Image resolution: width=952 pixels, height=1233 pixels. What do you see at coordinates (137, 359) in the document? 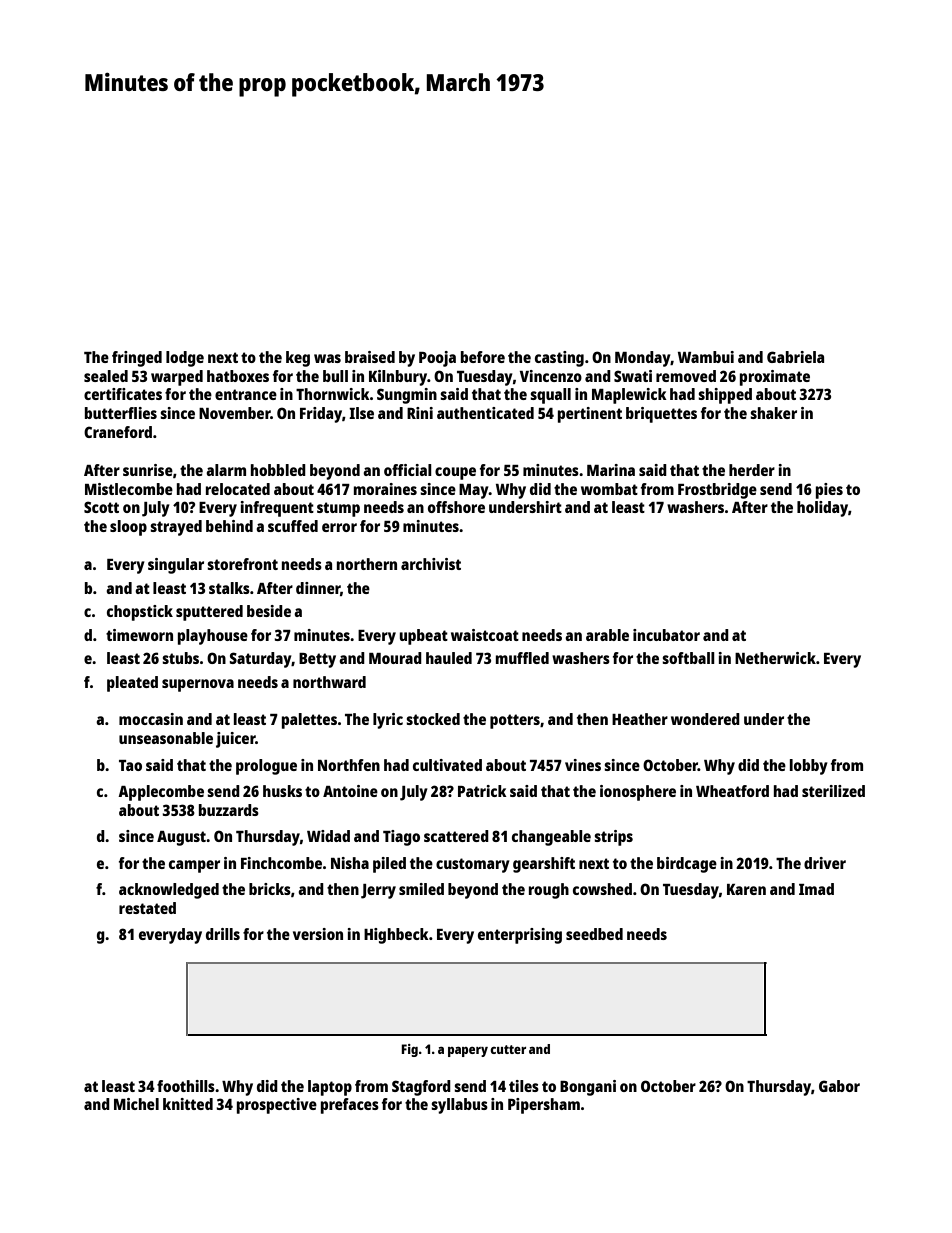
I see `fringed` at bounding box center [137, 359].
